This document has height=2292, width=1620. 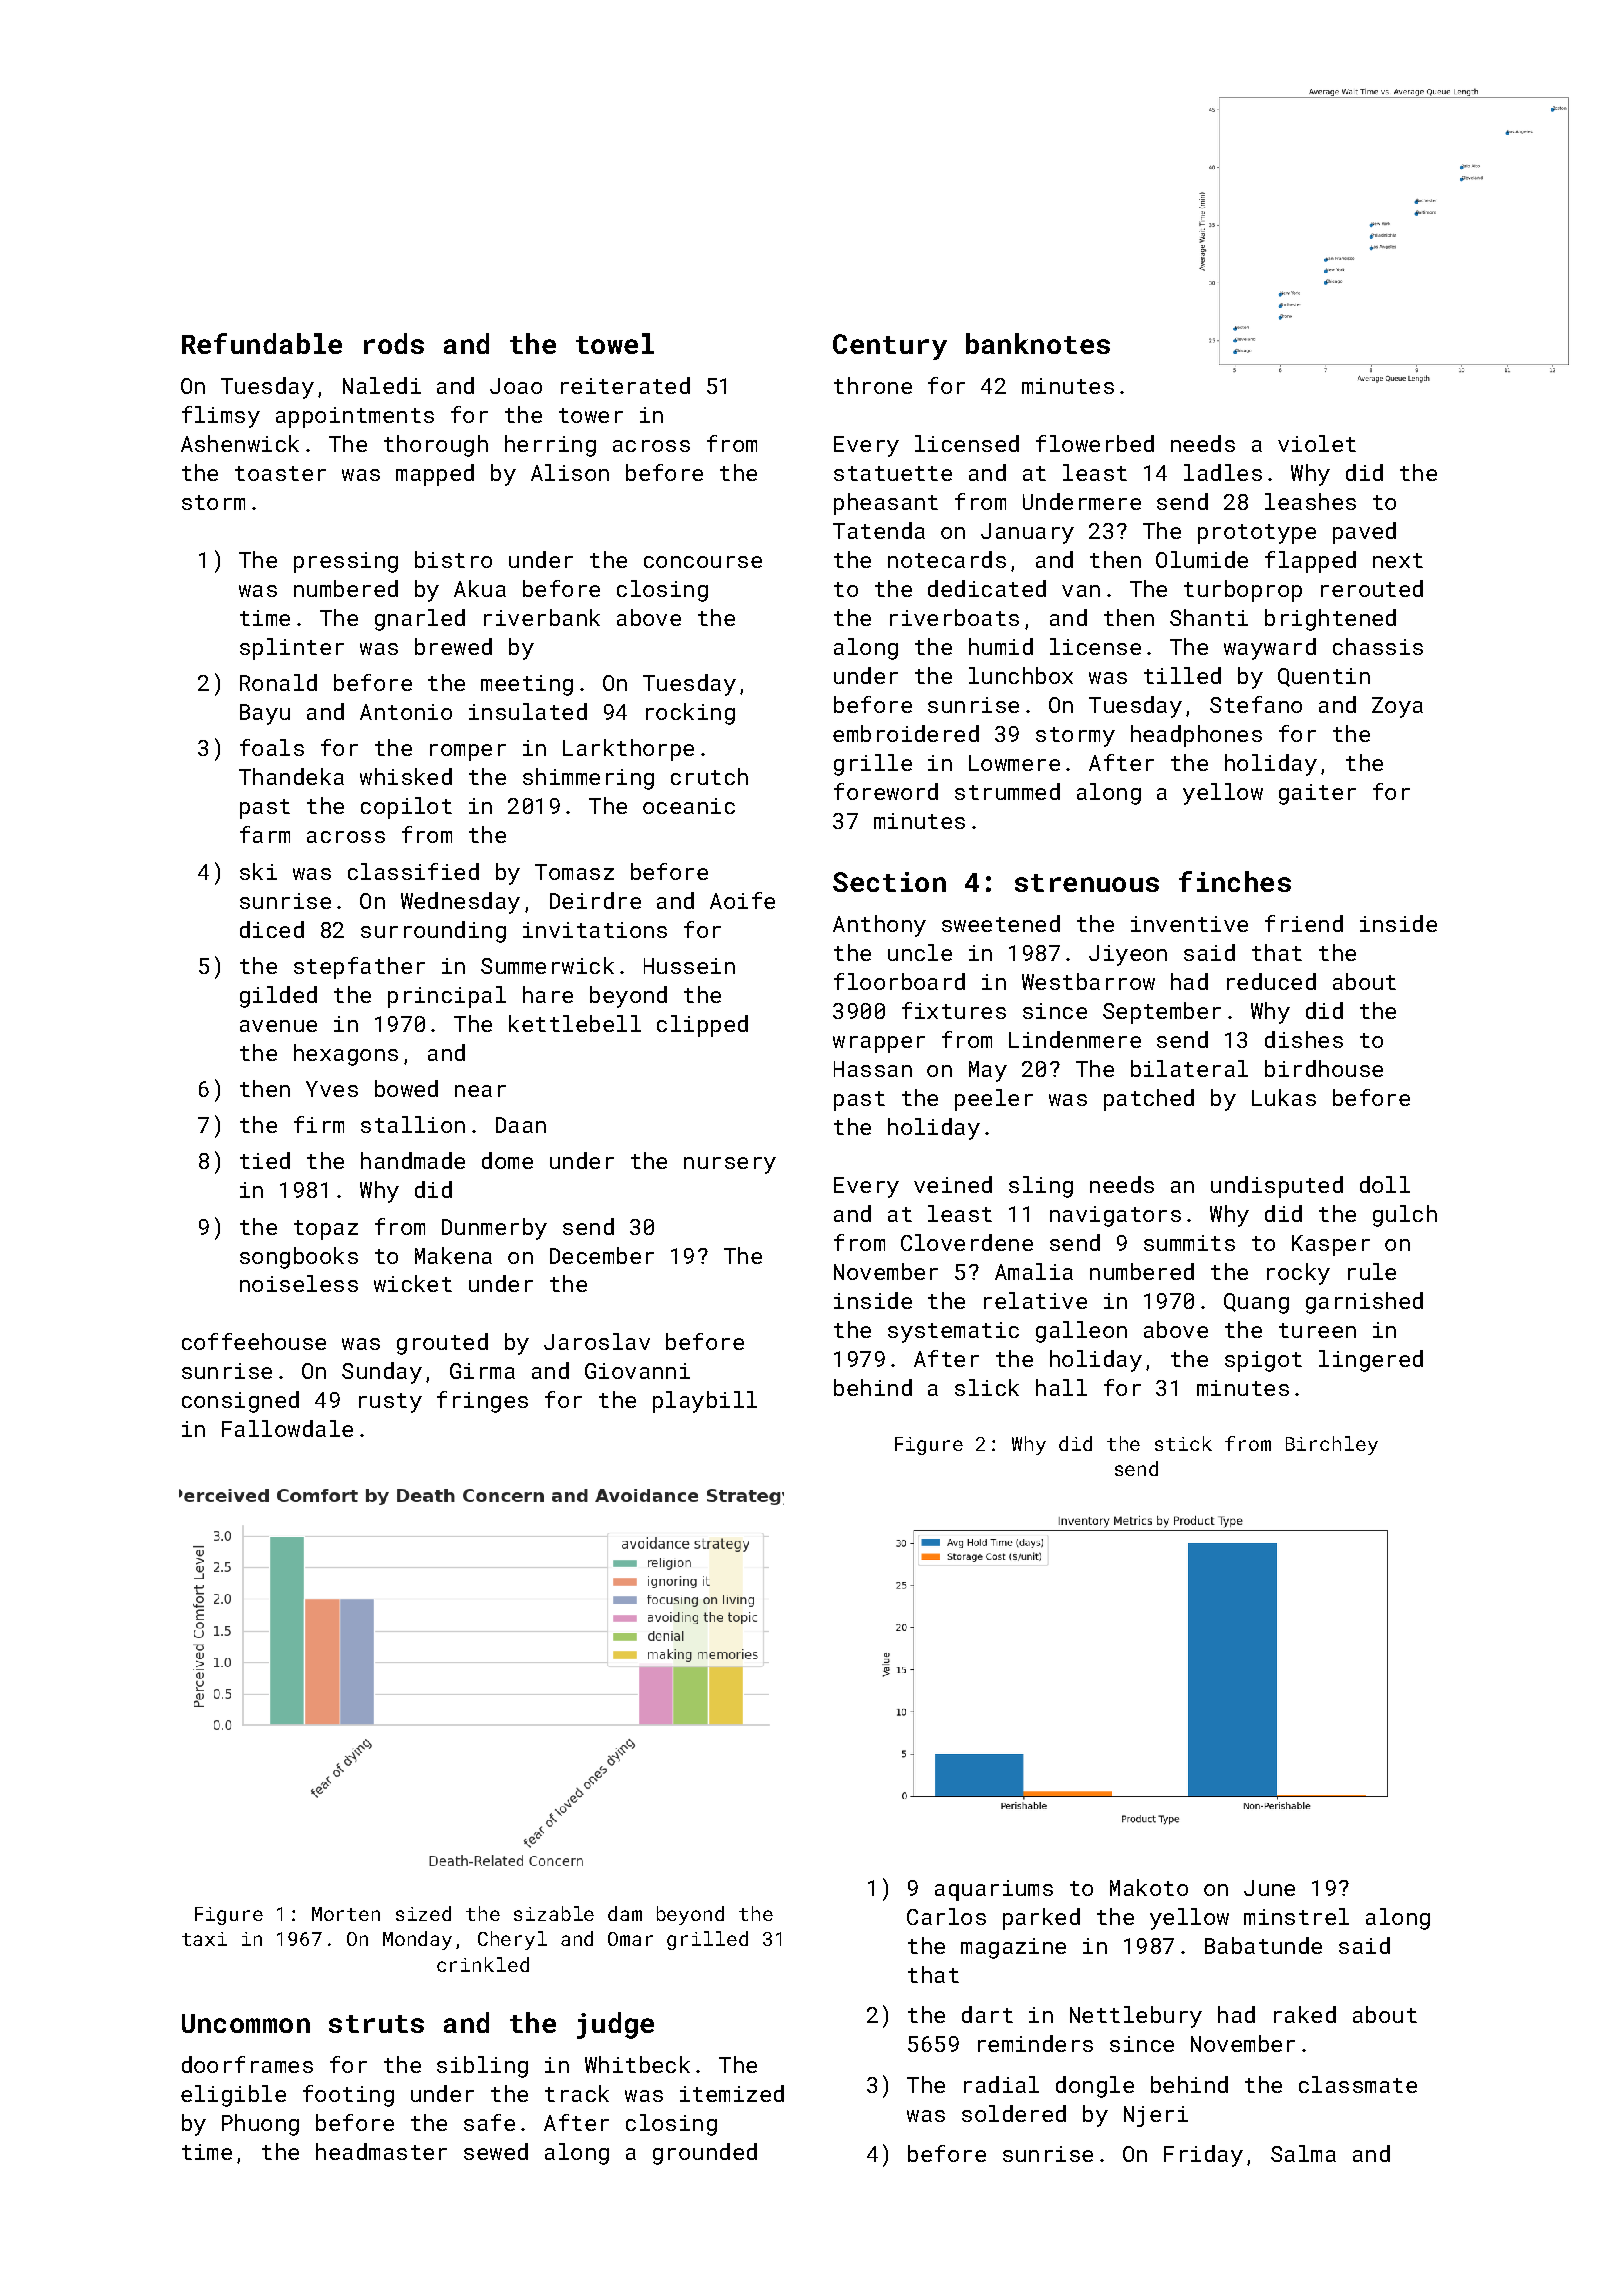 I want to click on embroidered, so click(x=906, y=733).
